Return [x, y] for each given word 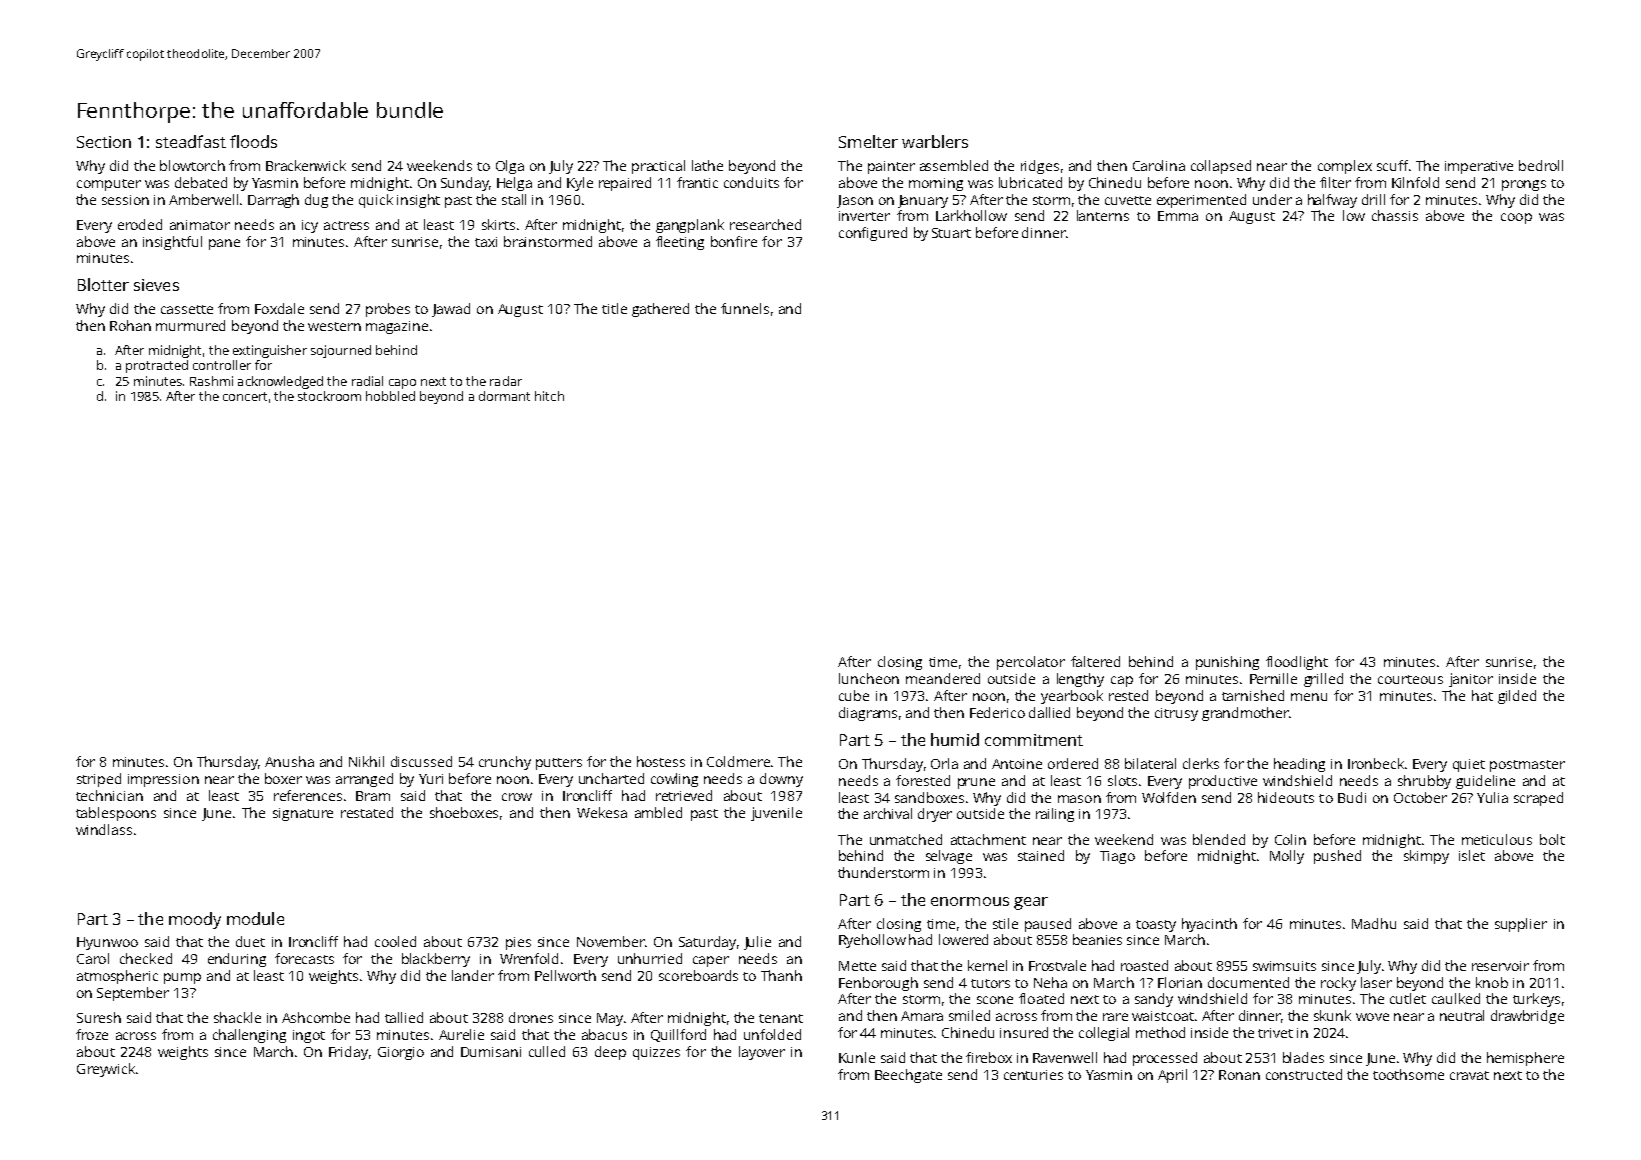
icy [310, 226]
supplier [1521, 925]
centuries [1033, 1075]
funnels [745, 308]
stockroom [329, 396]
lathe [707, 165]
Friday [348, 1053]
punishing [1227, 663]
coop [1516, 218]
